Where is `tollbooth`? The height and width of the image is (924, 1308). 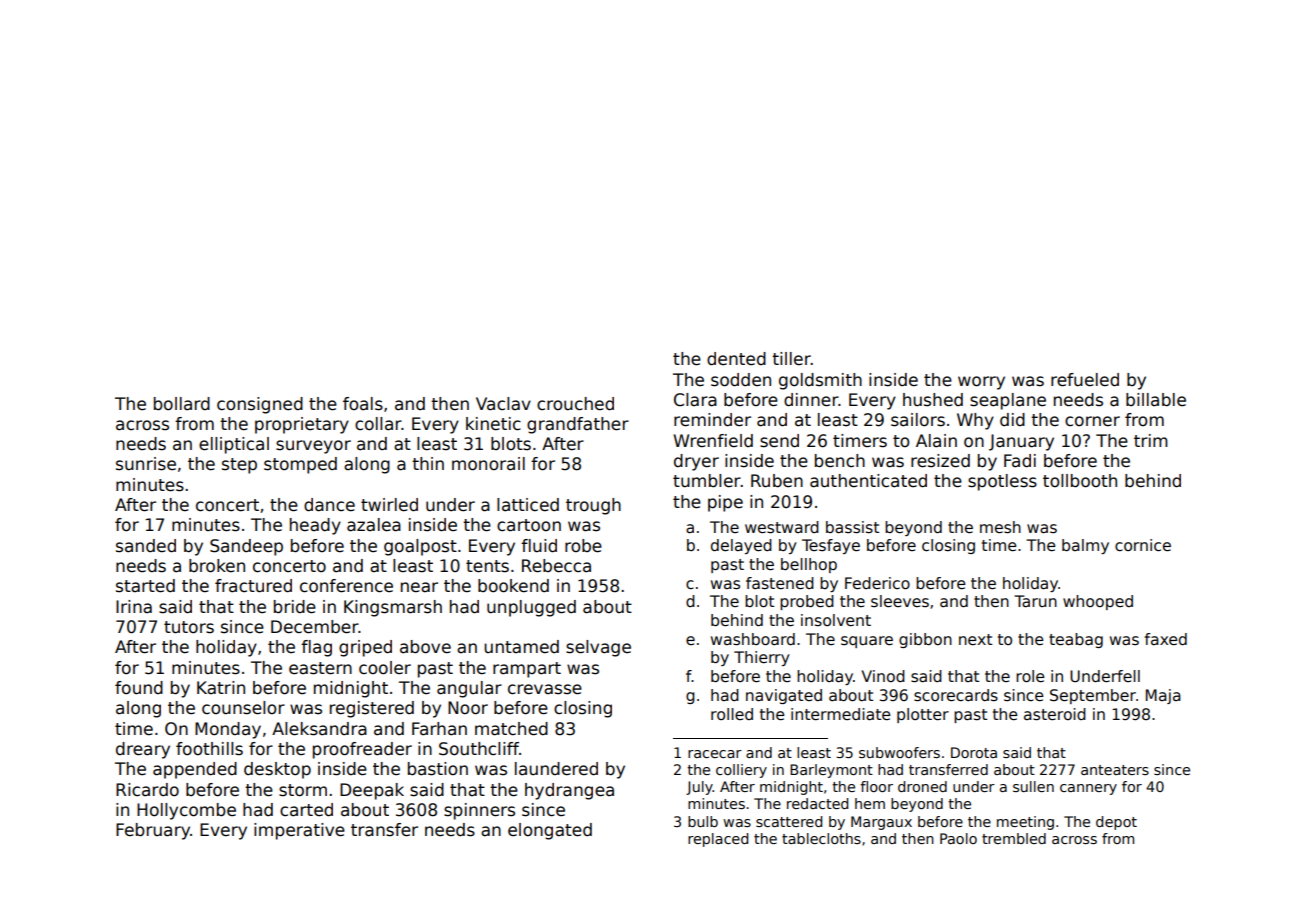
tollbooth is located at coordinates (1080, 481).
